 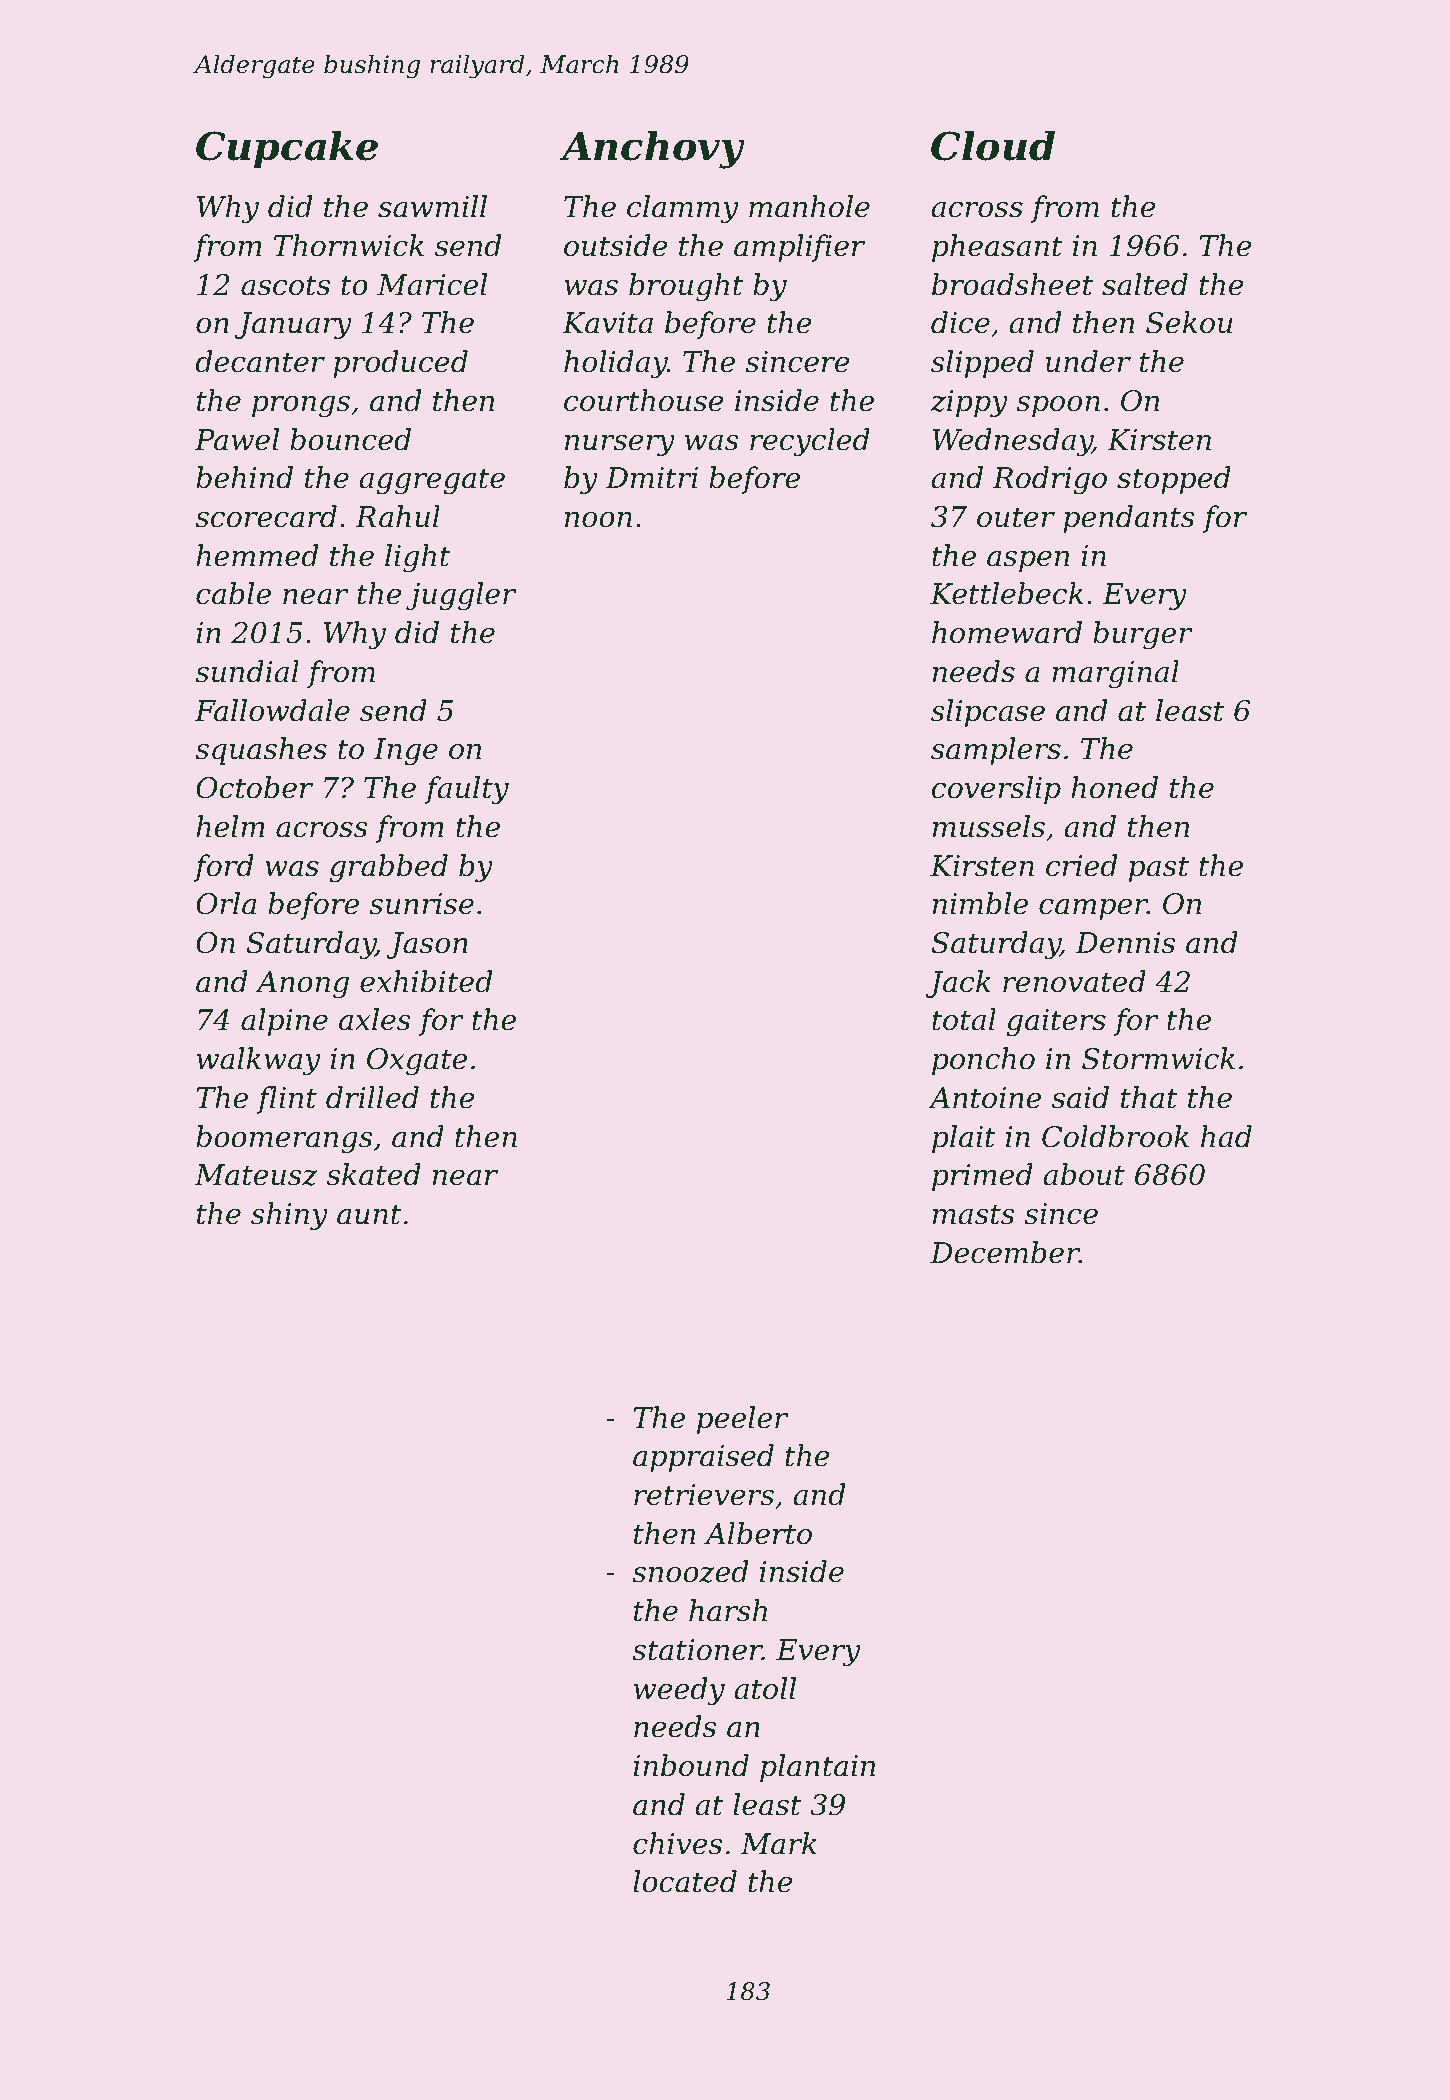 I want to click on peeler, so click(x=742, y=1420).
